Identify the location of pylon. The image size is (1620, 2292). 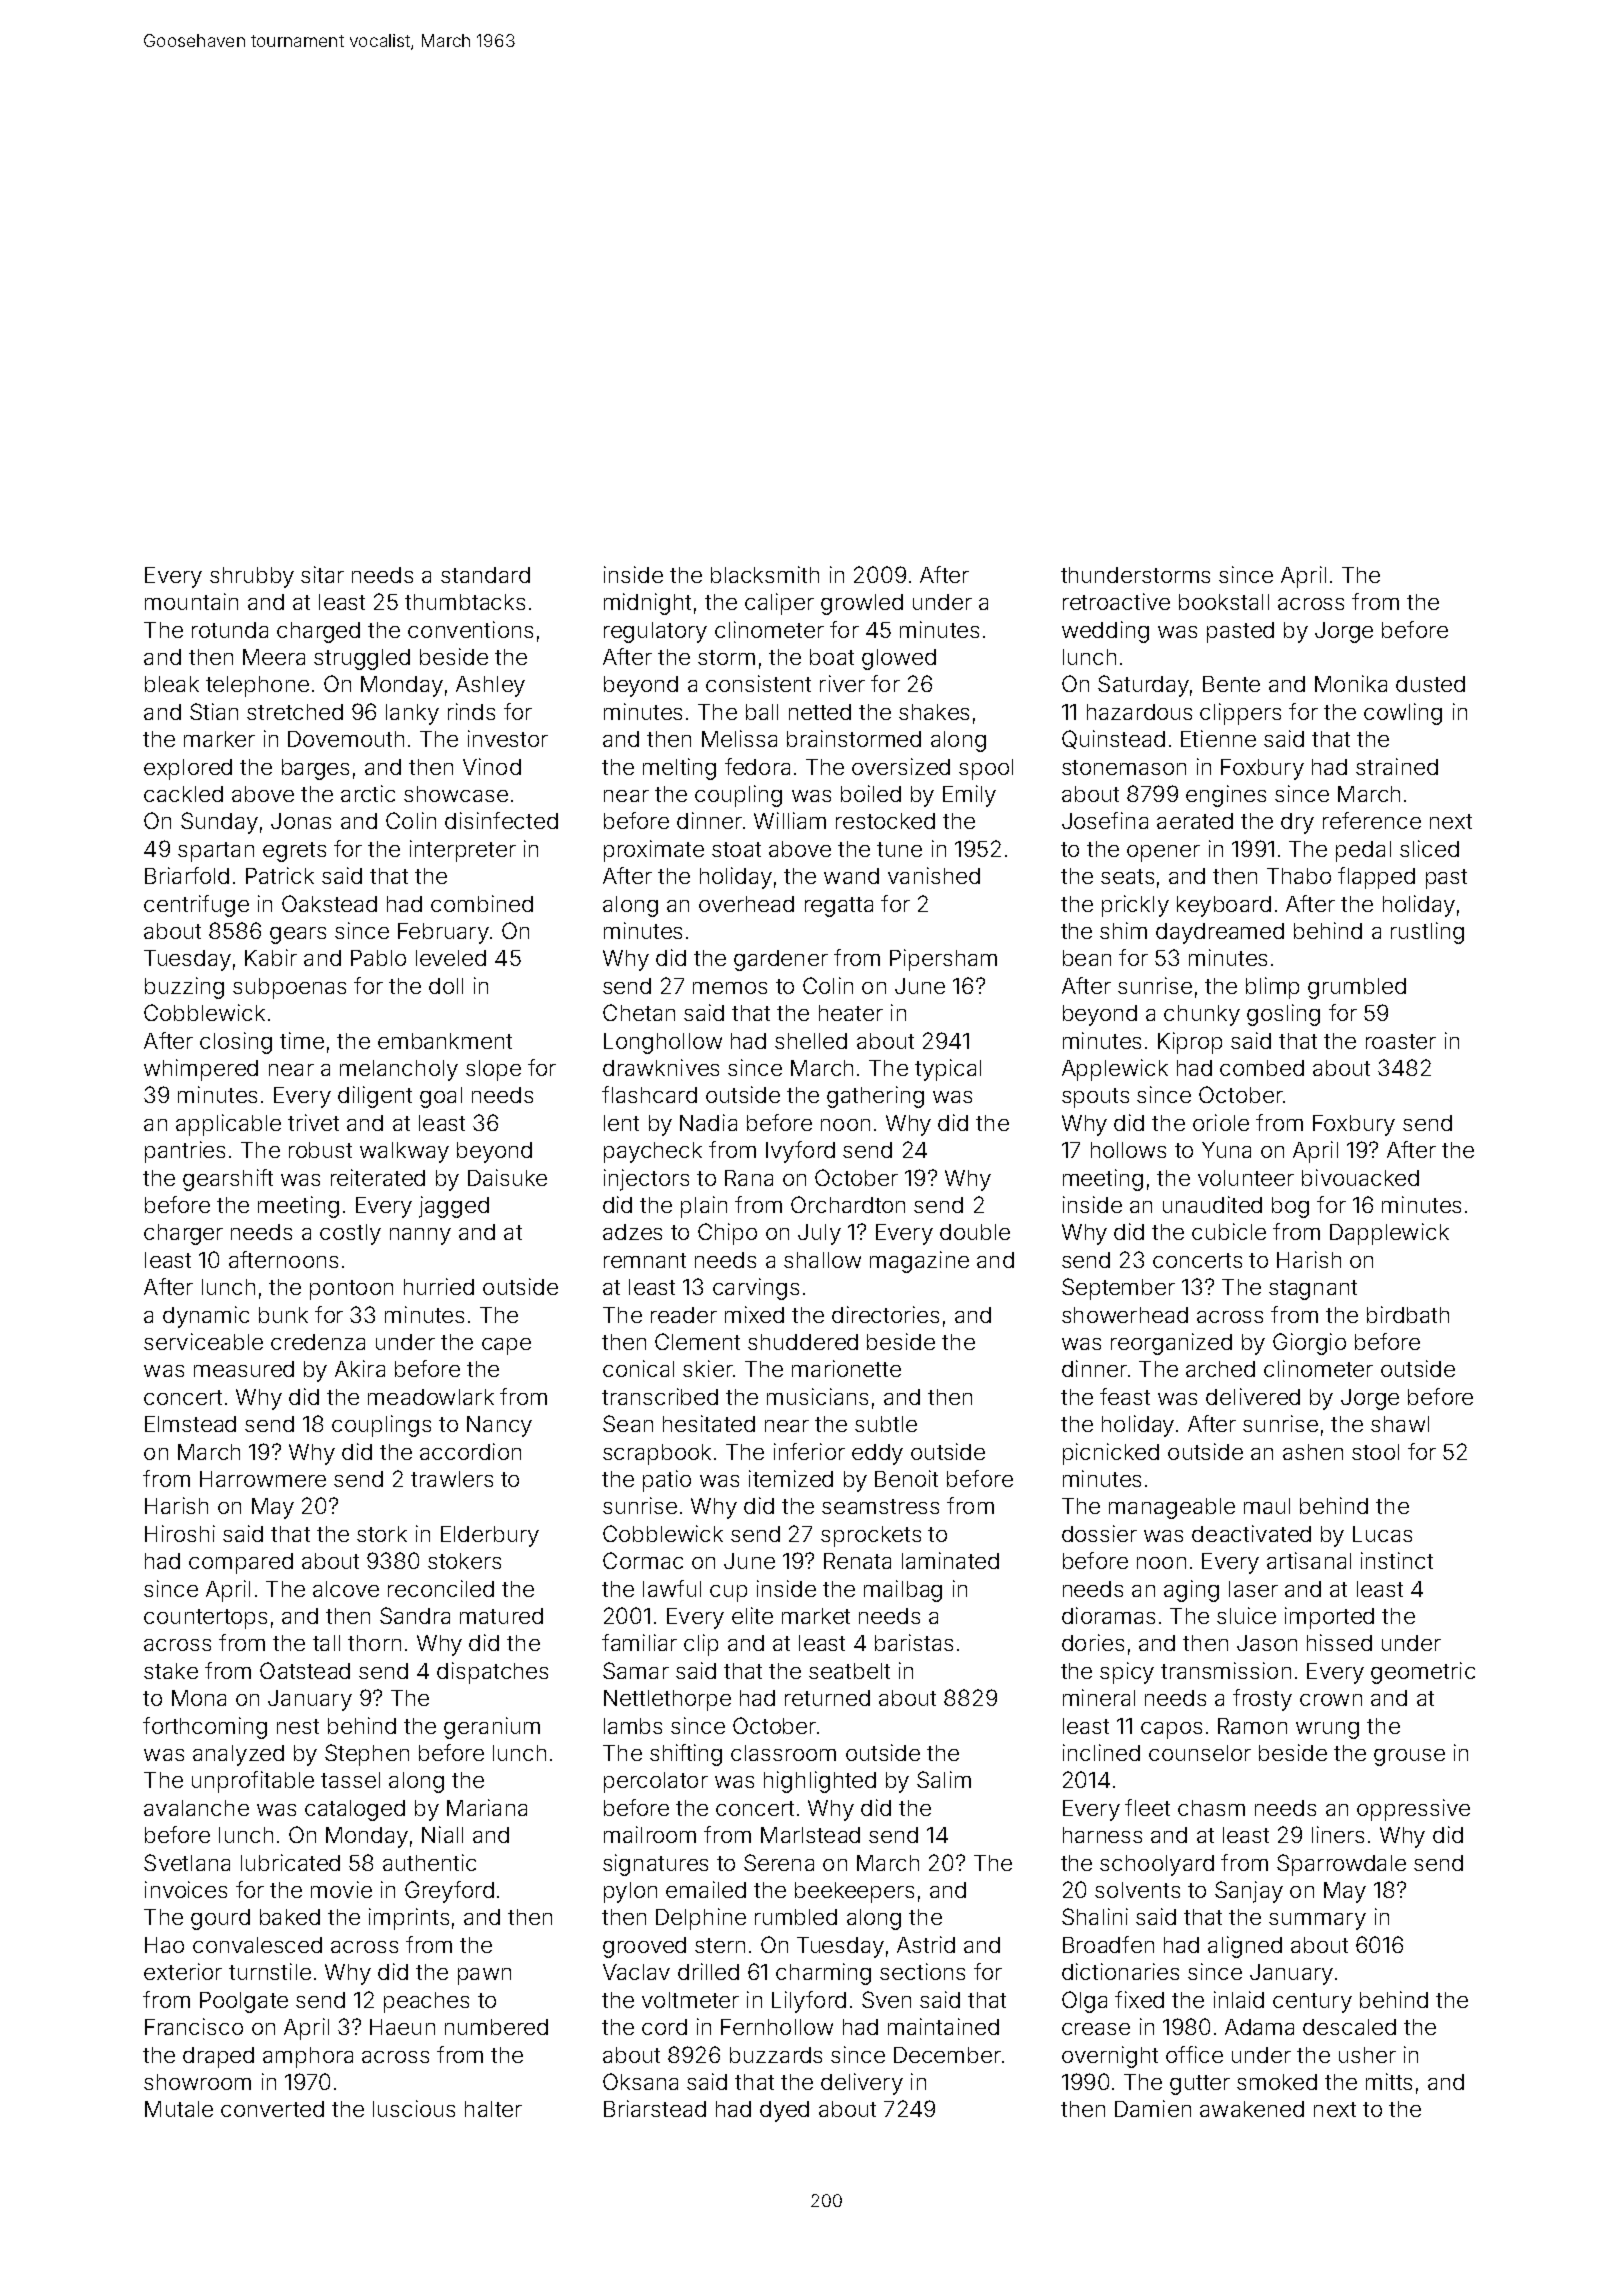
(630, 1892).
